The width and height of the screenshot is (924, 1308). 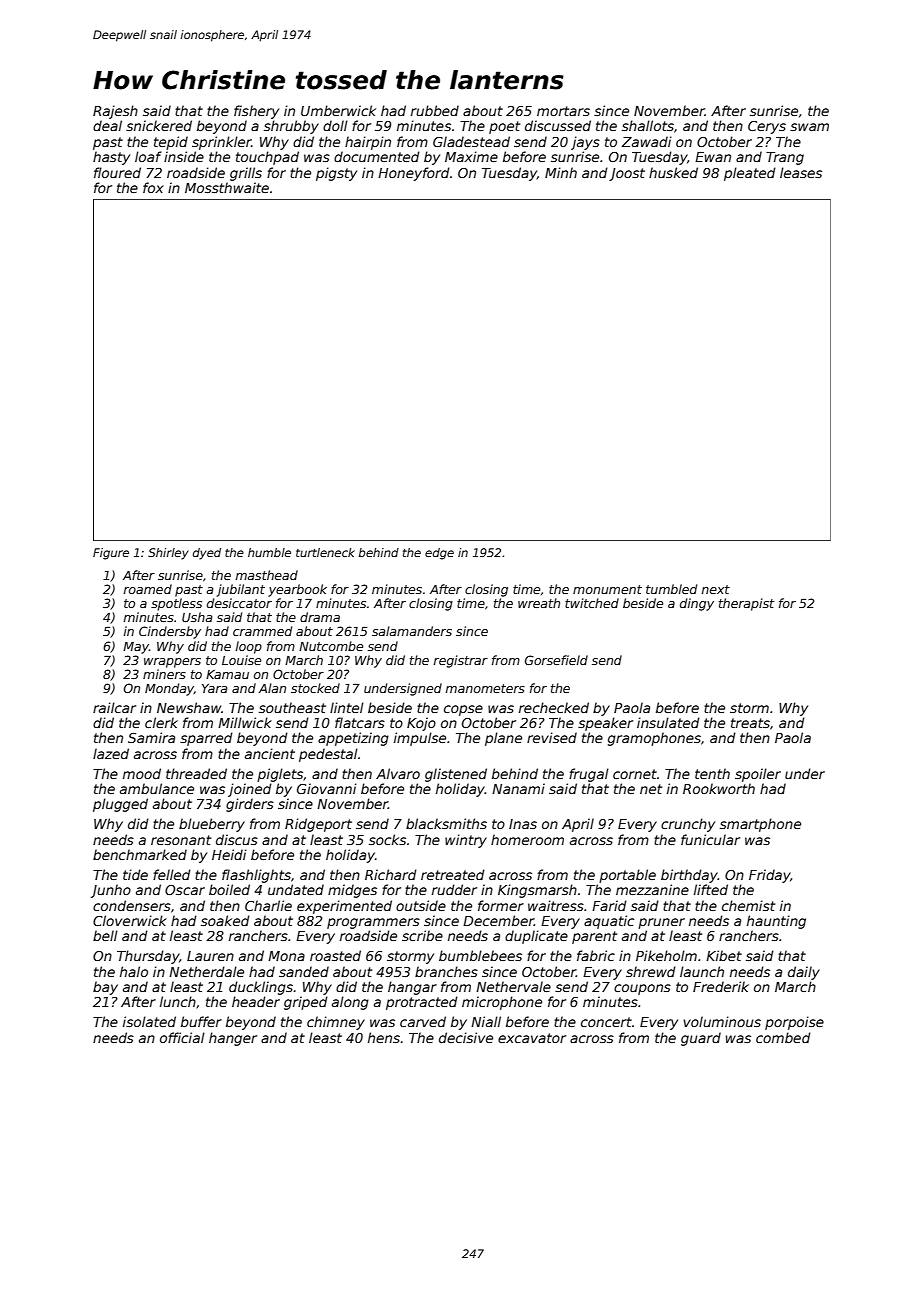 I want to click on Friday, so click(x=770, y=876).
